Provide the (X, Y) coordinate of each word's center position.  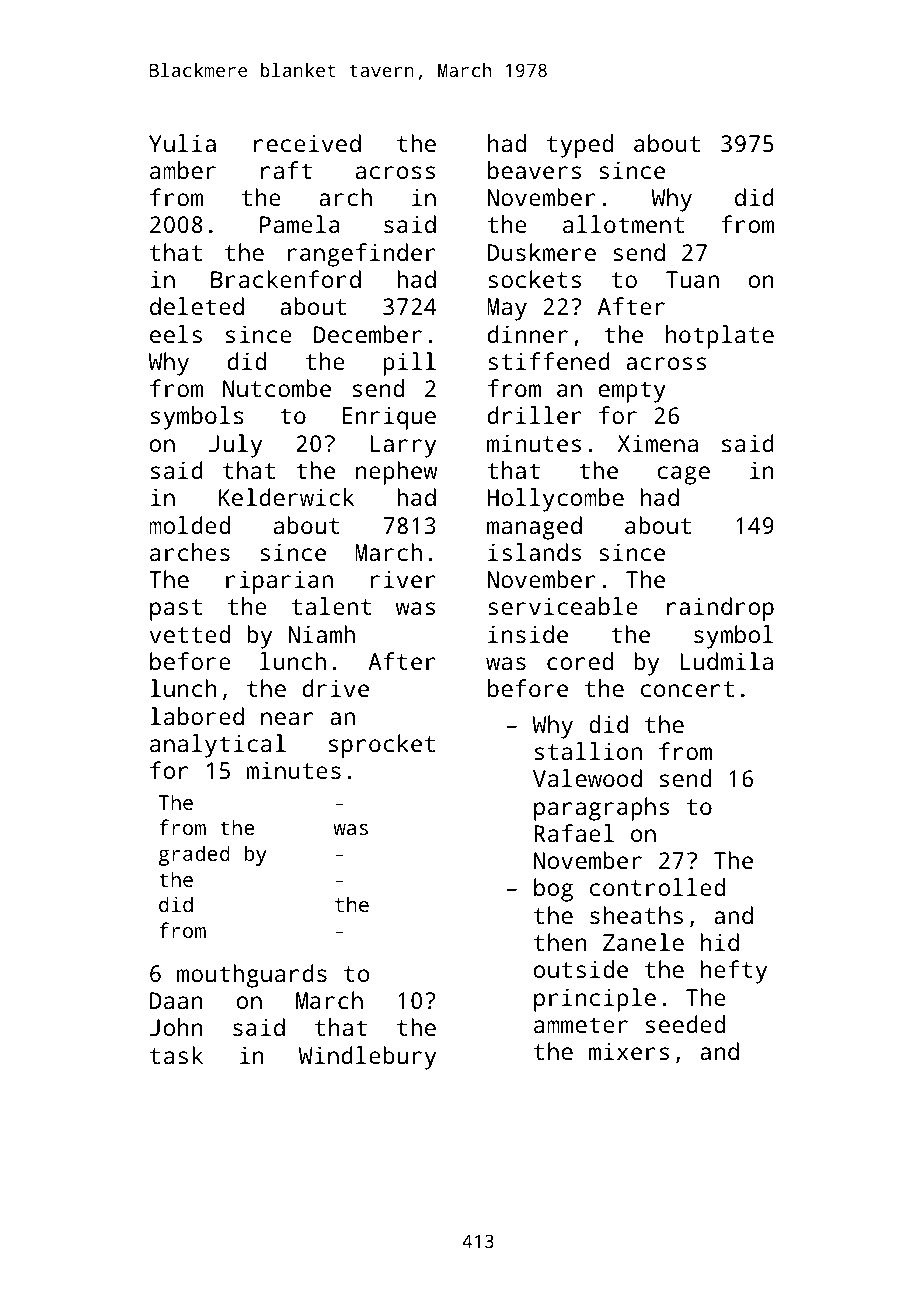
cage (683, 475)
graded (194, 855)
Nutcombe (277, 388)
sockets (534, 279)
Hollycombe (556, 500)
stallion (588, 751)
